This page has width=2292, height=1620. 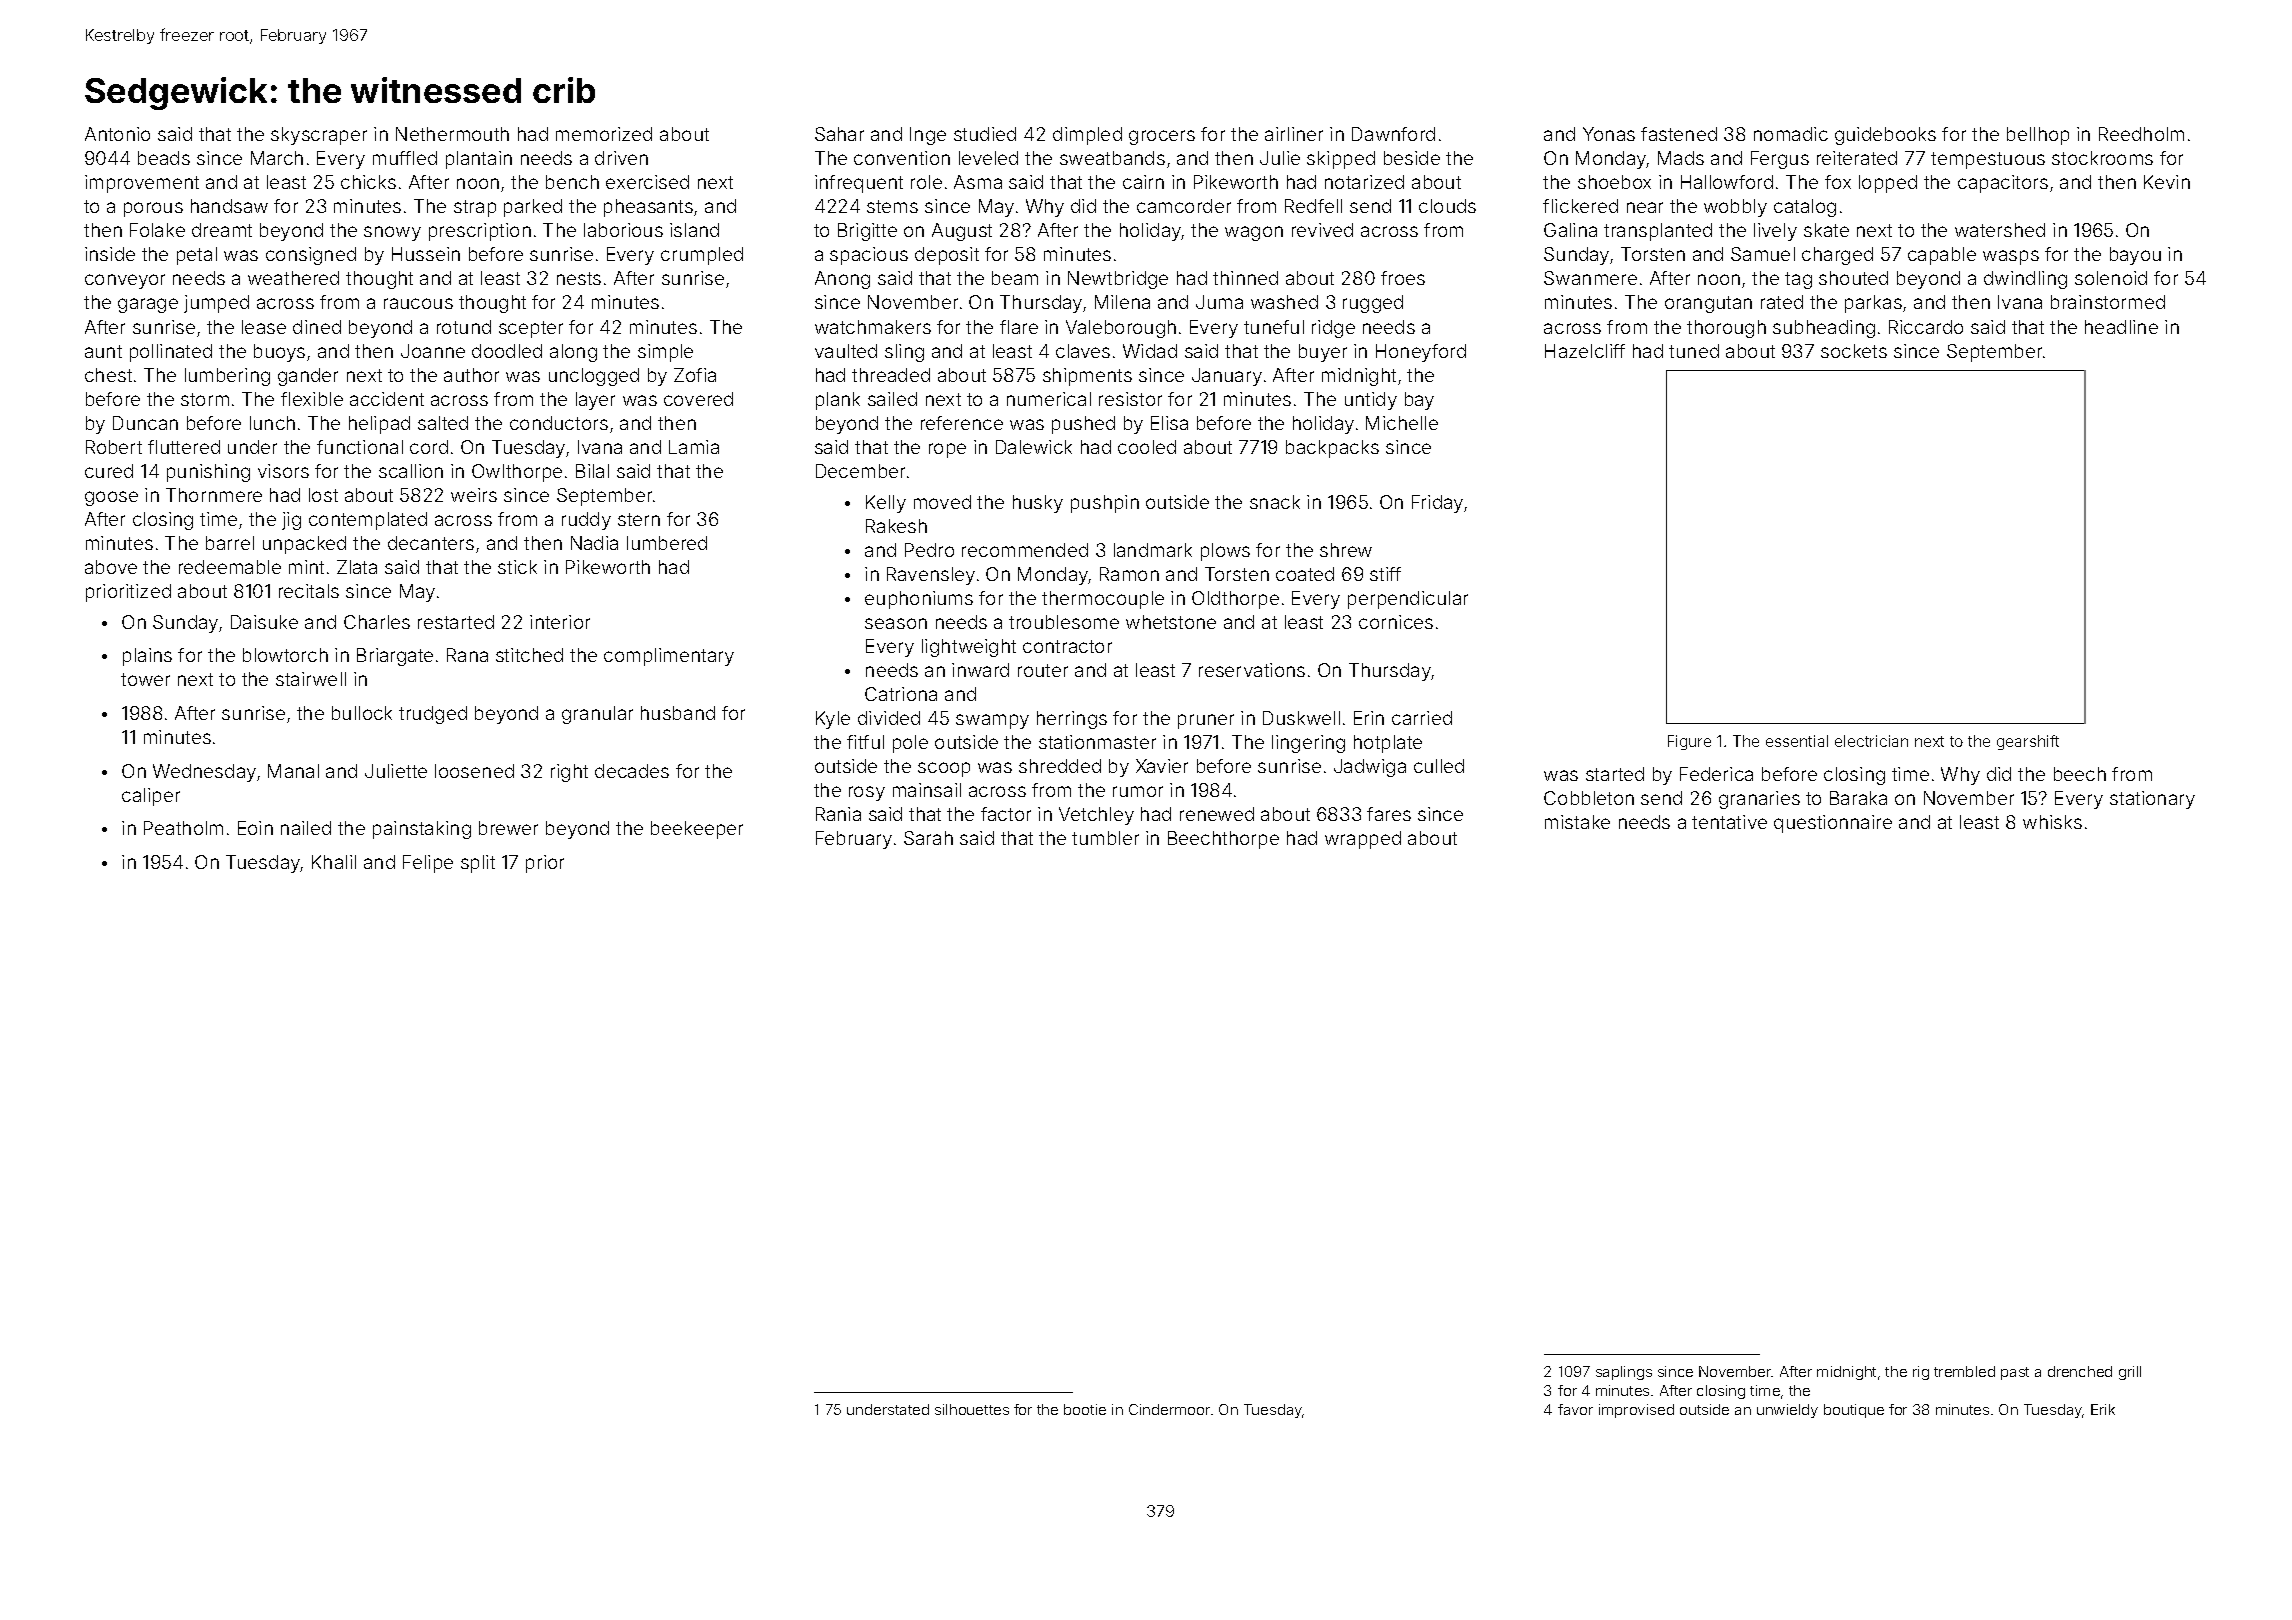 What do you see at coordinates (2141, 134) in the page?
I see `Reedholm` at bounding box center [2141, 134].
